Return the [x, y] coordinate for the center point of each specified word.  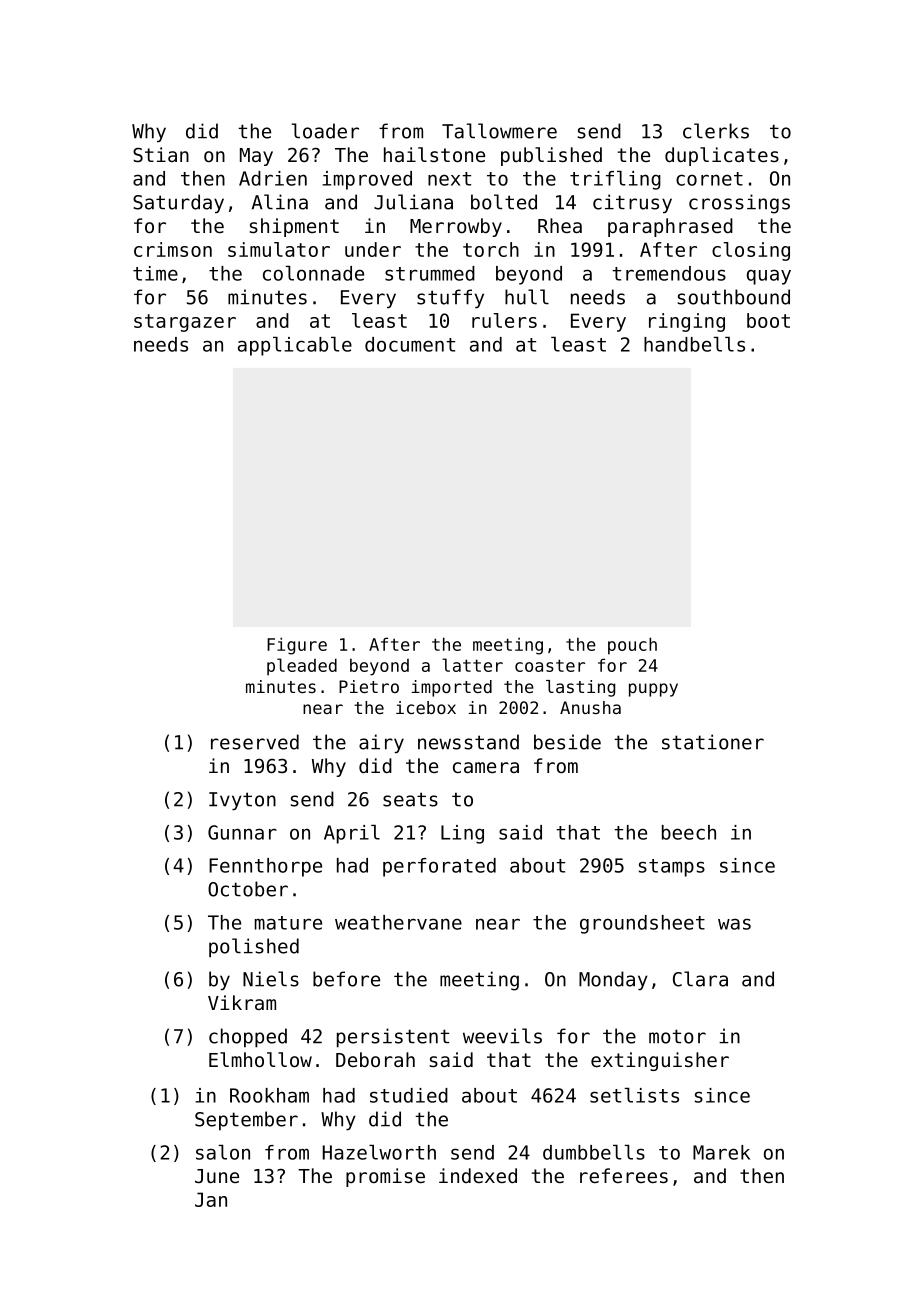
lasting [580, 688]
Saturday [178, 204]
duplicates [722, 156]
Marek [721, 1152]
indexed [478, 1175]
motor [677, 1036]
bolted [504, 202]
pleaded [302, 667]
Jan [211, 1199]
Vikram [242, 1002]
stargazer [185, 323]
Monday [613, 980]
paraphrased [670, 227]
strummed [430, 273]
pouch [632, 646]
